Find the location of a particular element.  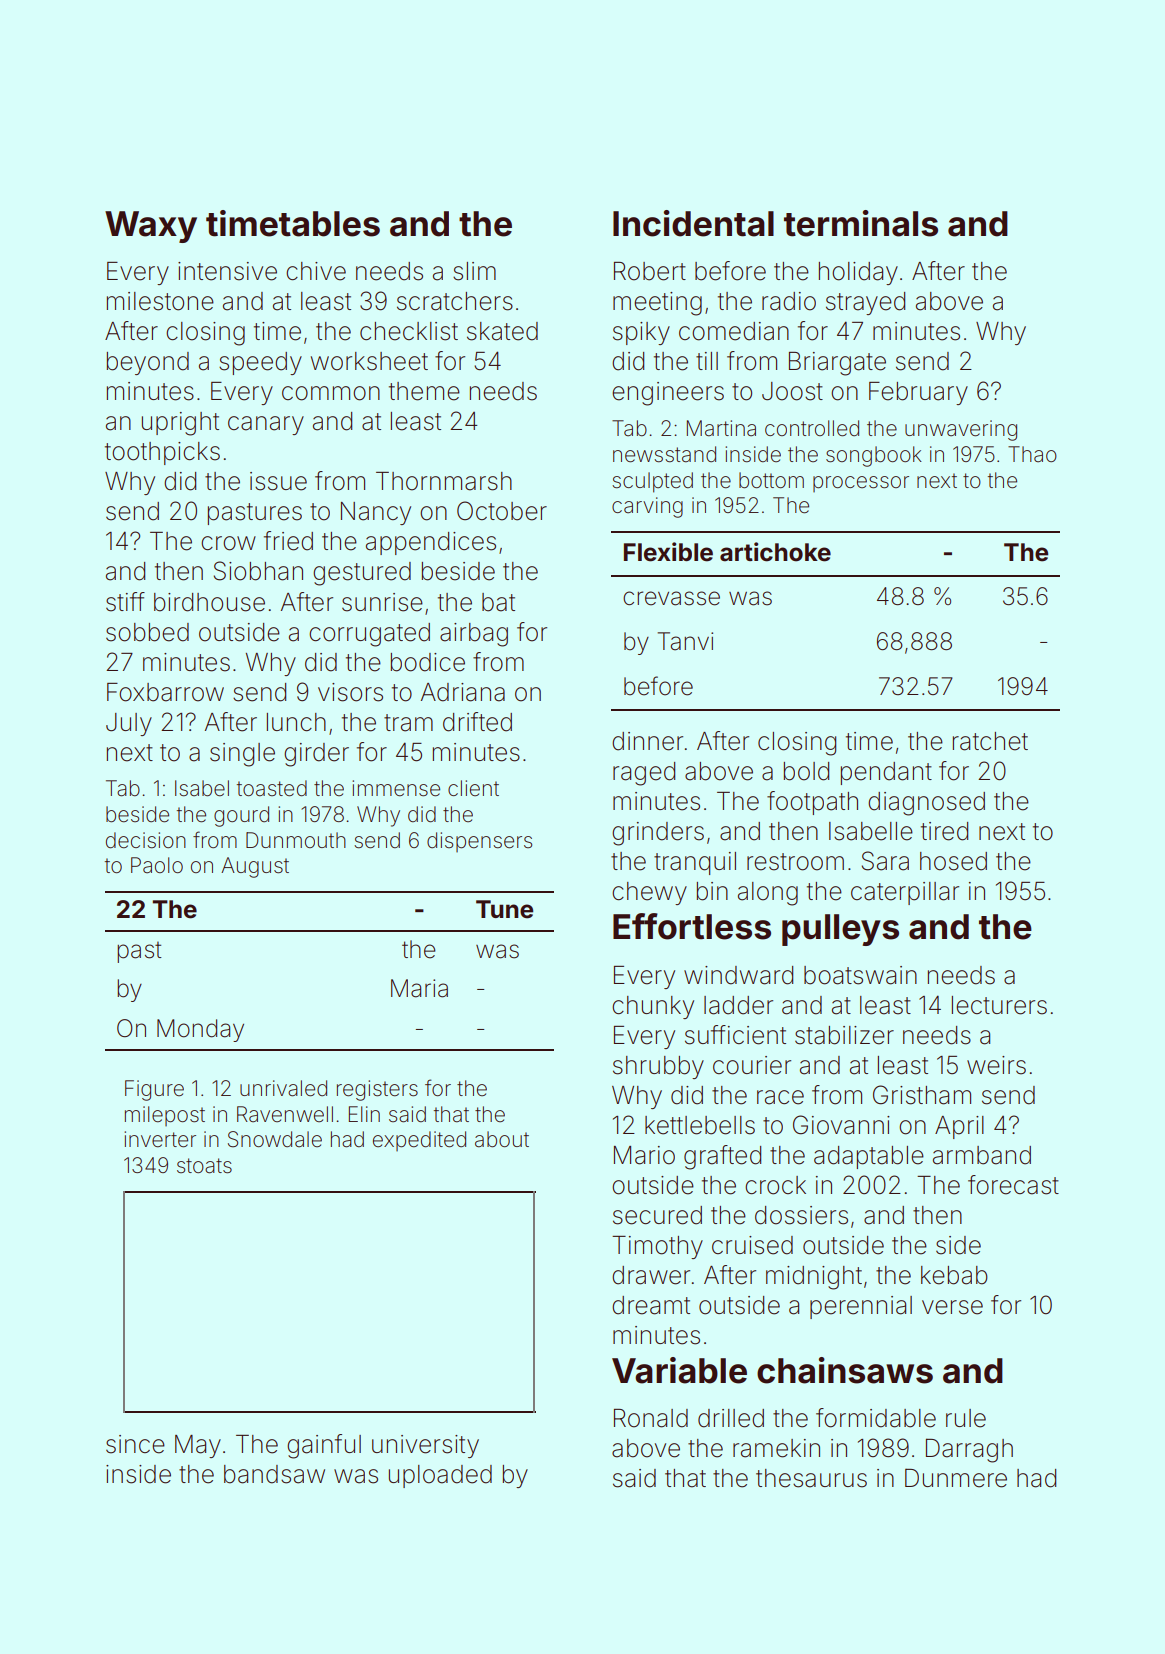

ratchet is located at coordinates (990, 741).
